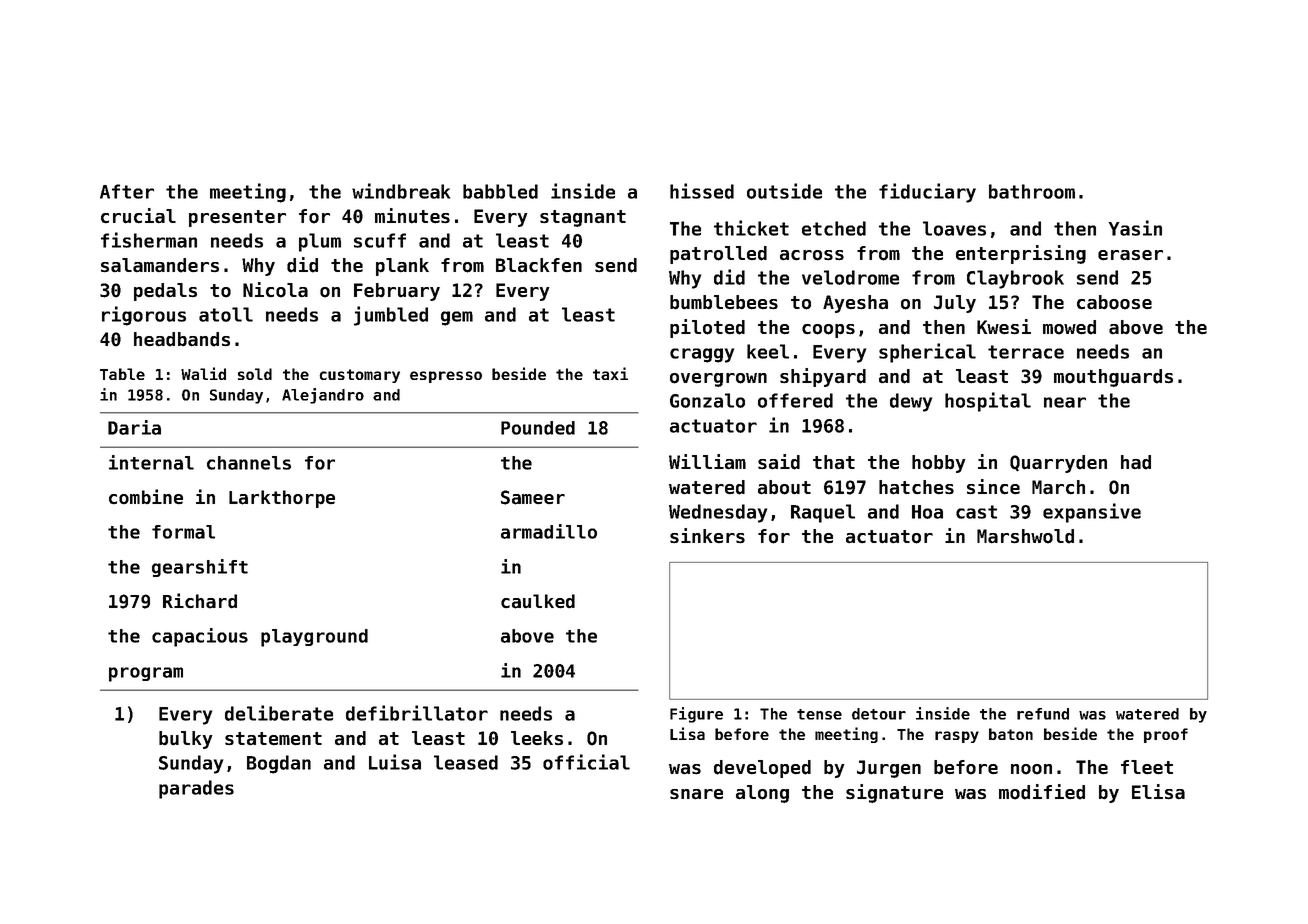 This screenshot has height=924, width=1308. Describe the element at coordinates (976, 512) in the screenshot. I see `cast` at that location.
